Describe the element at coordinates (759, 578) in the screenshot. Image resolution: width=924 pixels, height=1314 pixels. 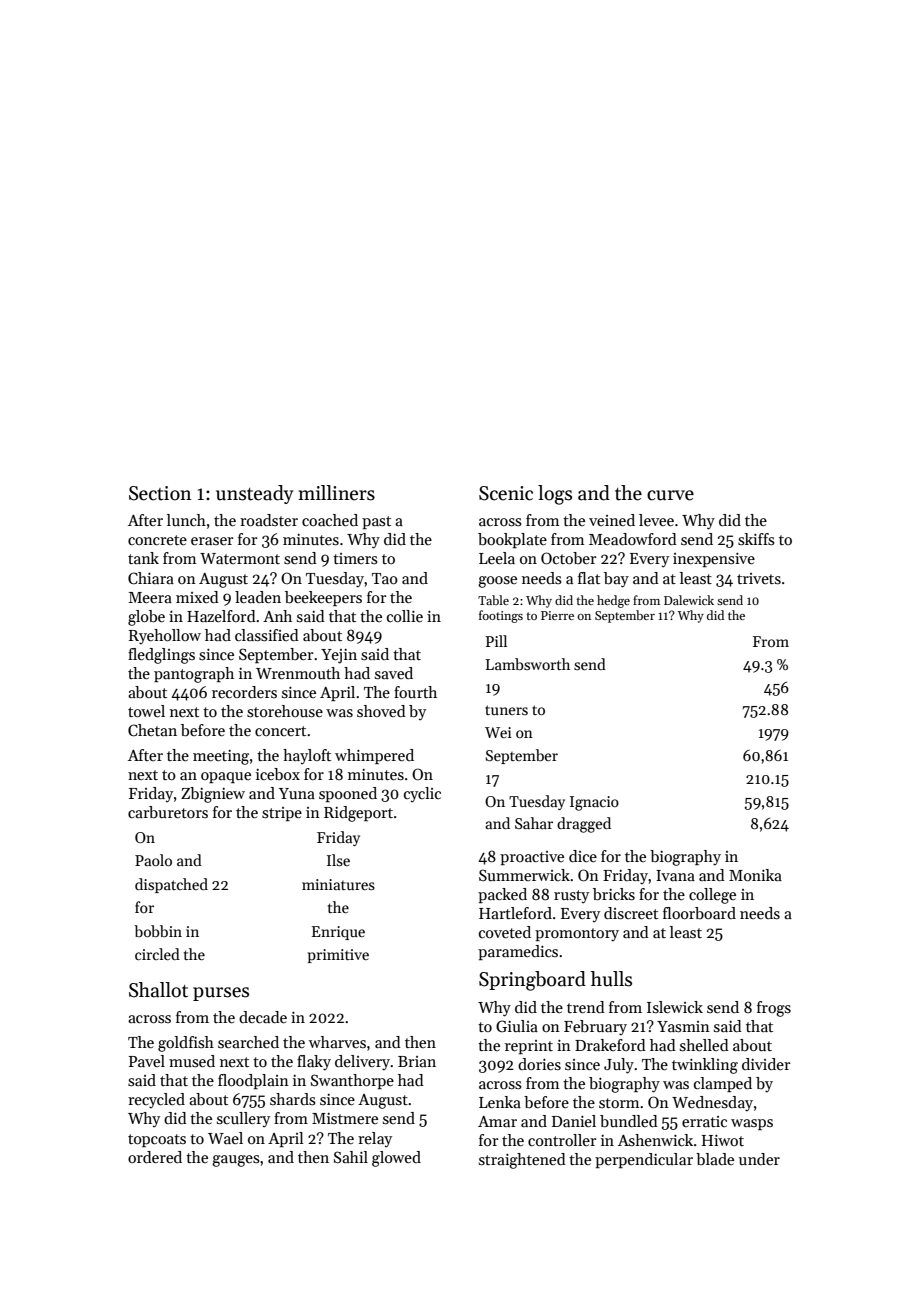
I see `trivets` at that location.
